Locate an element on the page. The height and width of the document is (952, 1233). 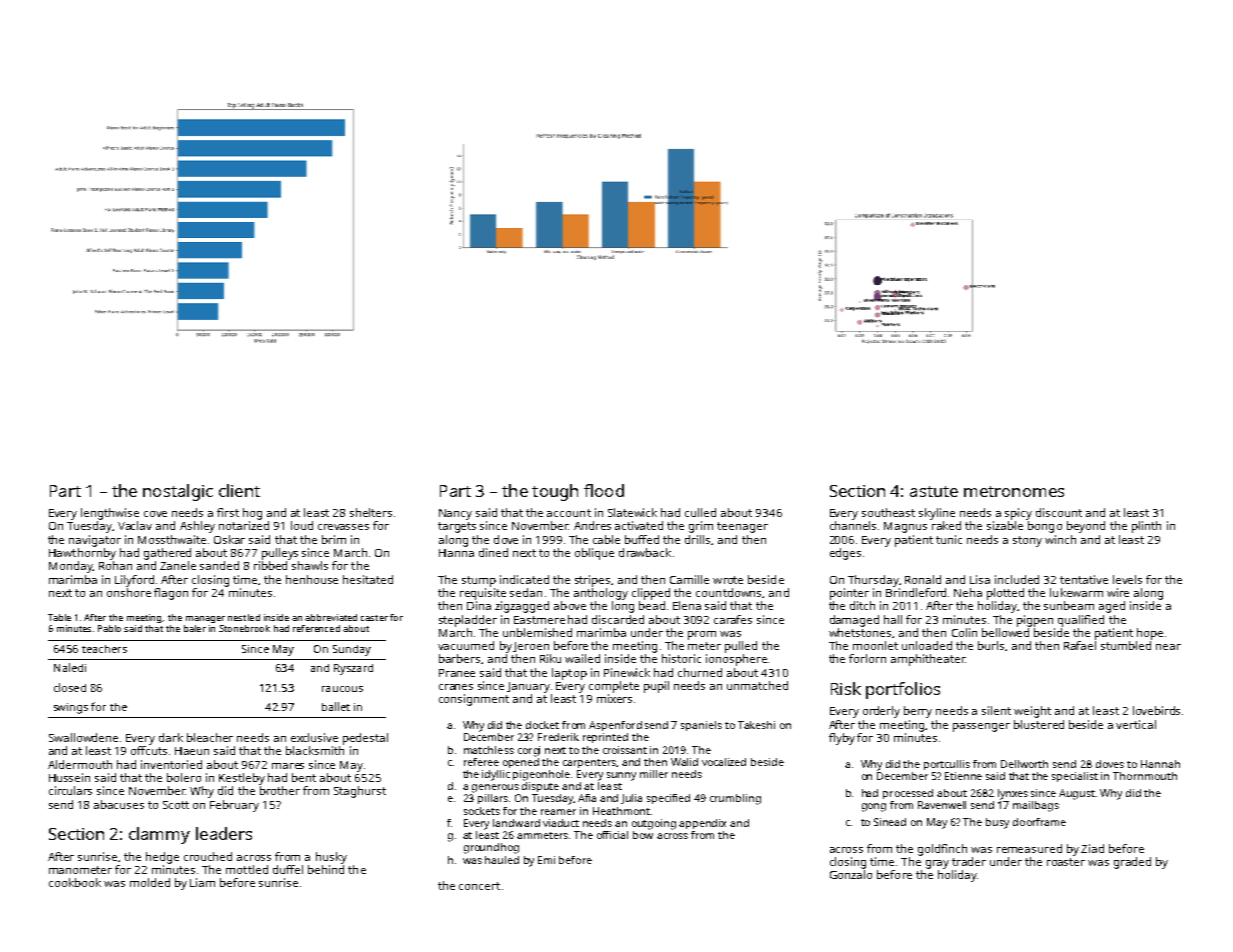
goldfinch is located at coordinates (942, 850).
